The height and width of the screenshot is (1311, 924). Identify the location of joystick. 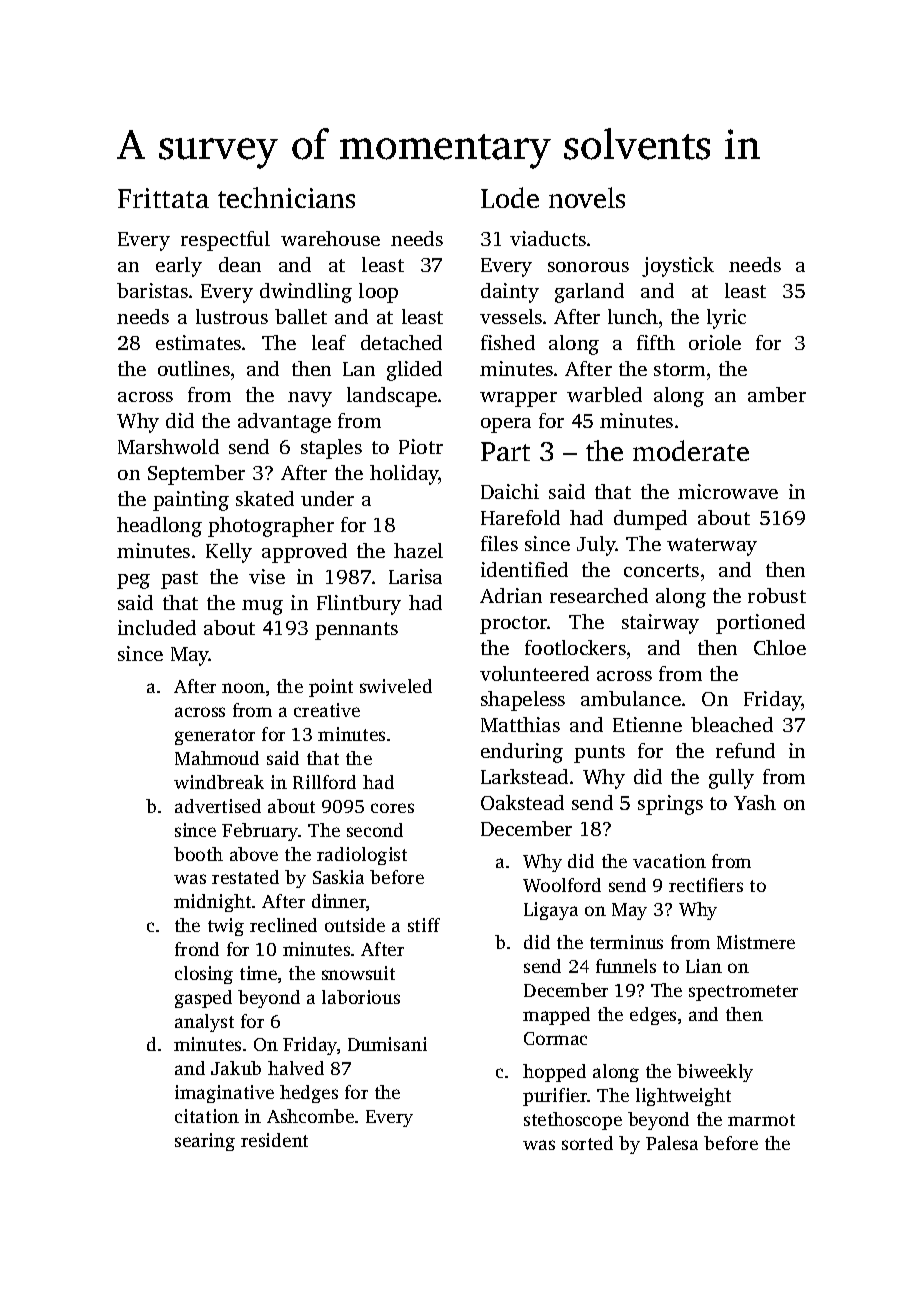
(678, 267).
